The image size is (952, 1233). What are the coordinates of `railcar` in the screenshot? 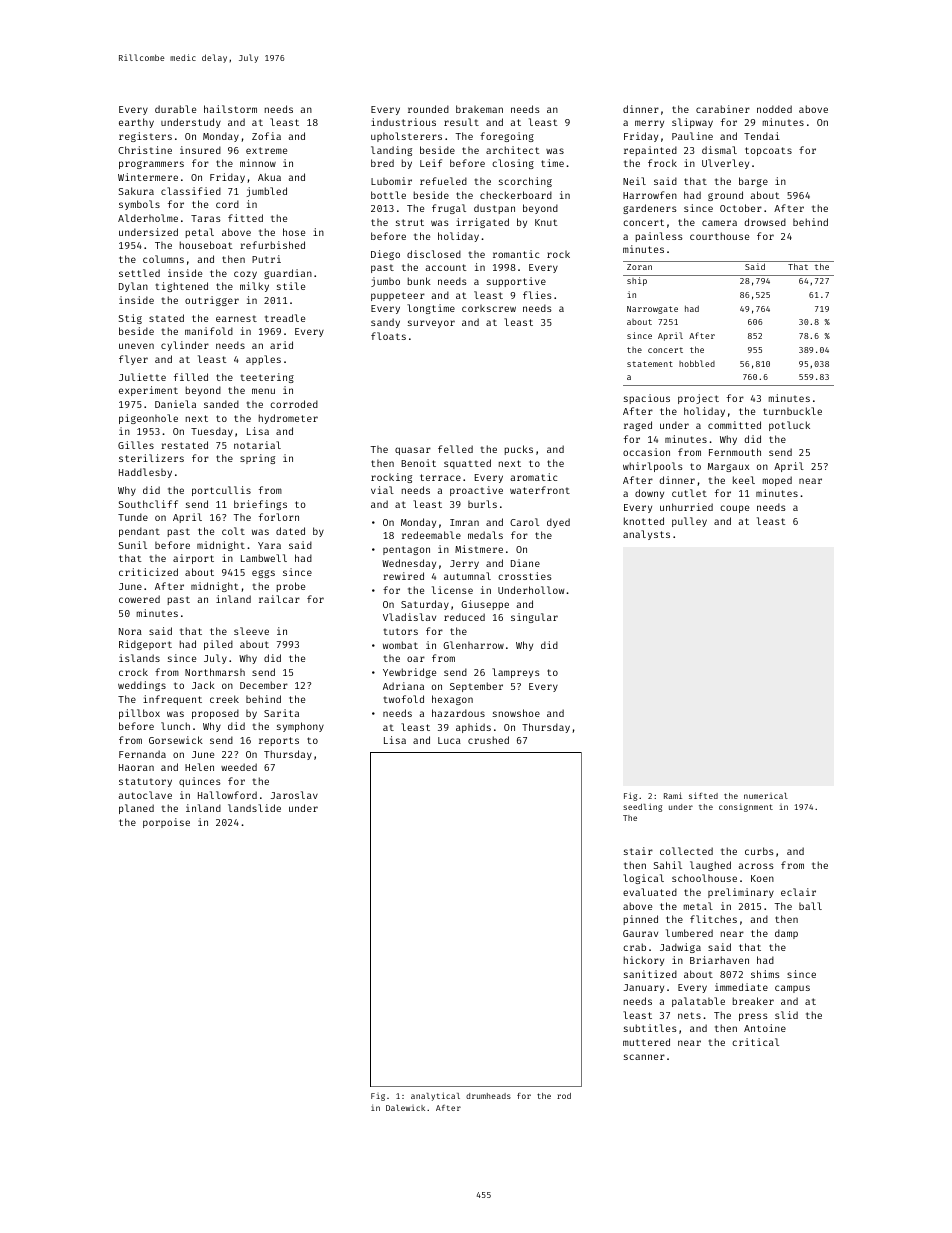 It's located at (279, 599).
